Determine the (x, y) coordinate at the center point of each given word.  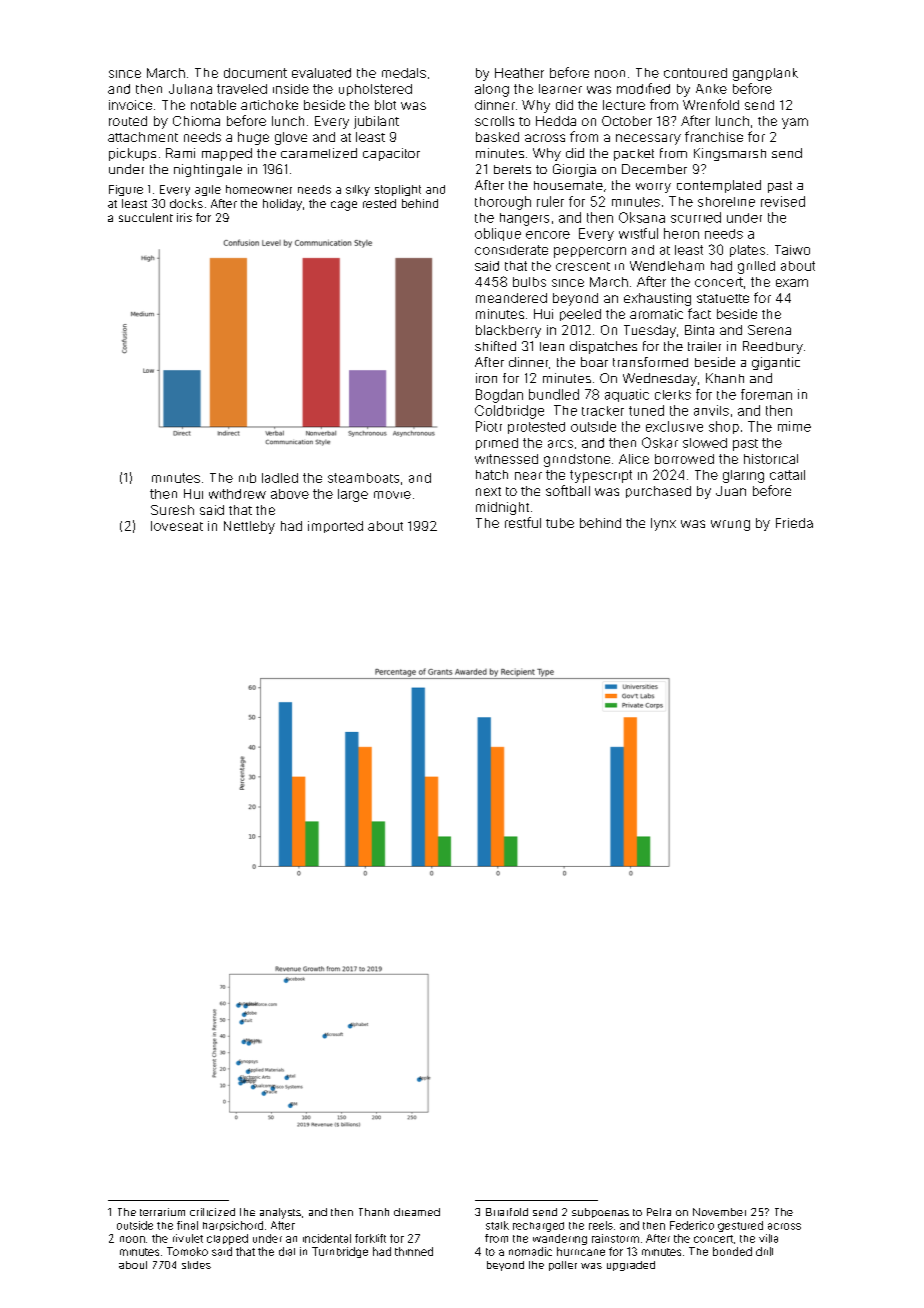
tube (560, 523)
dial (287, 1251)
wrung (730, 525)
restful (523, 522)
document (255, 73)
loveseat (177, 526)
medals (404, 73)
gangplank (765, 74)
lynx (663, 524)
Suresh (172, 510)
